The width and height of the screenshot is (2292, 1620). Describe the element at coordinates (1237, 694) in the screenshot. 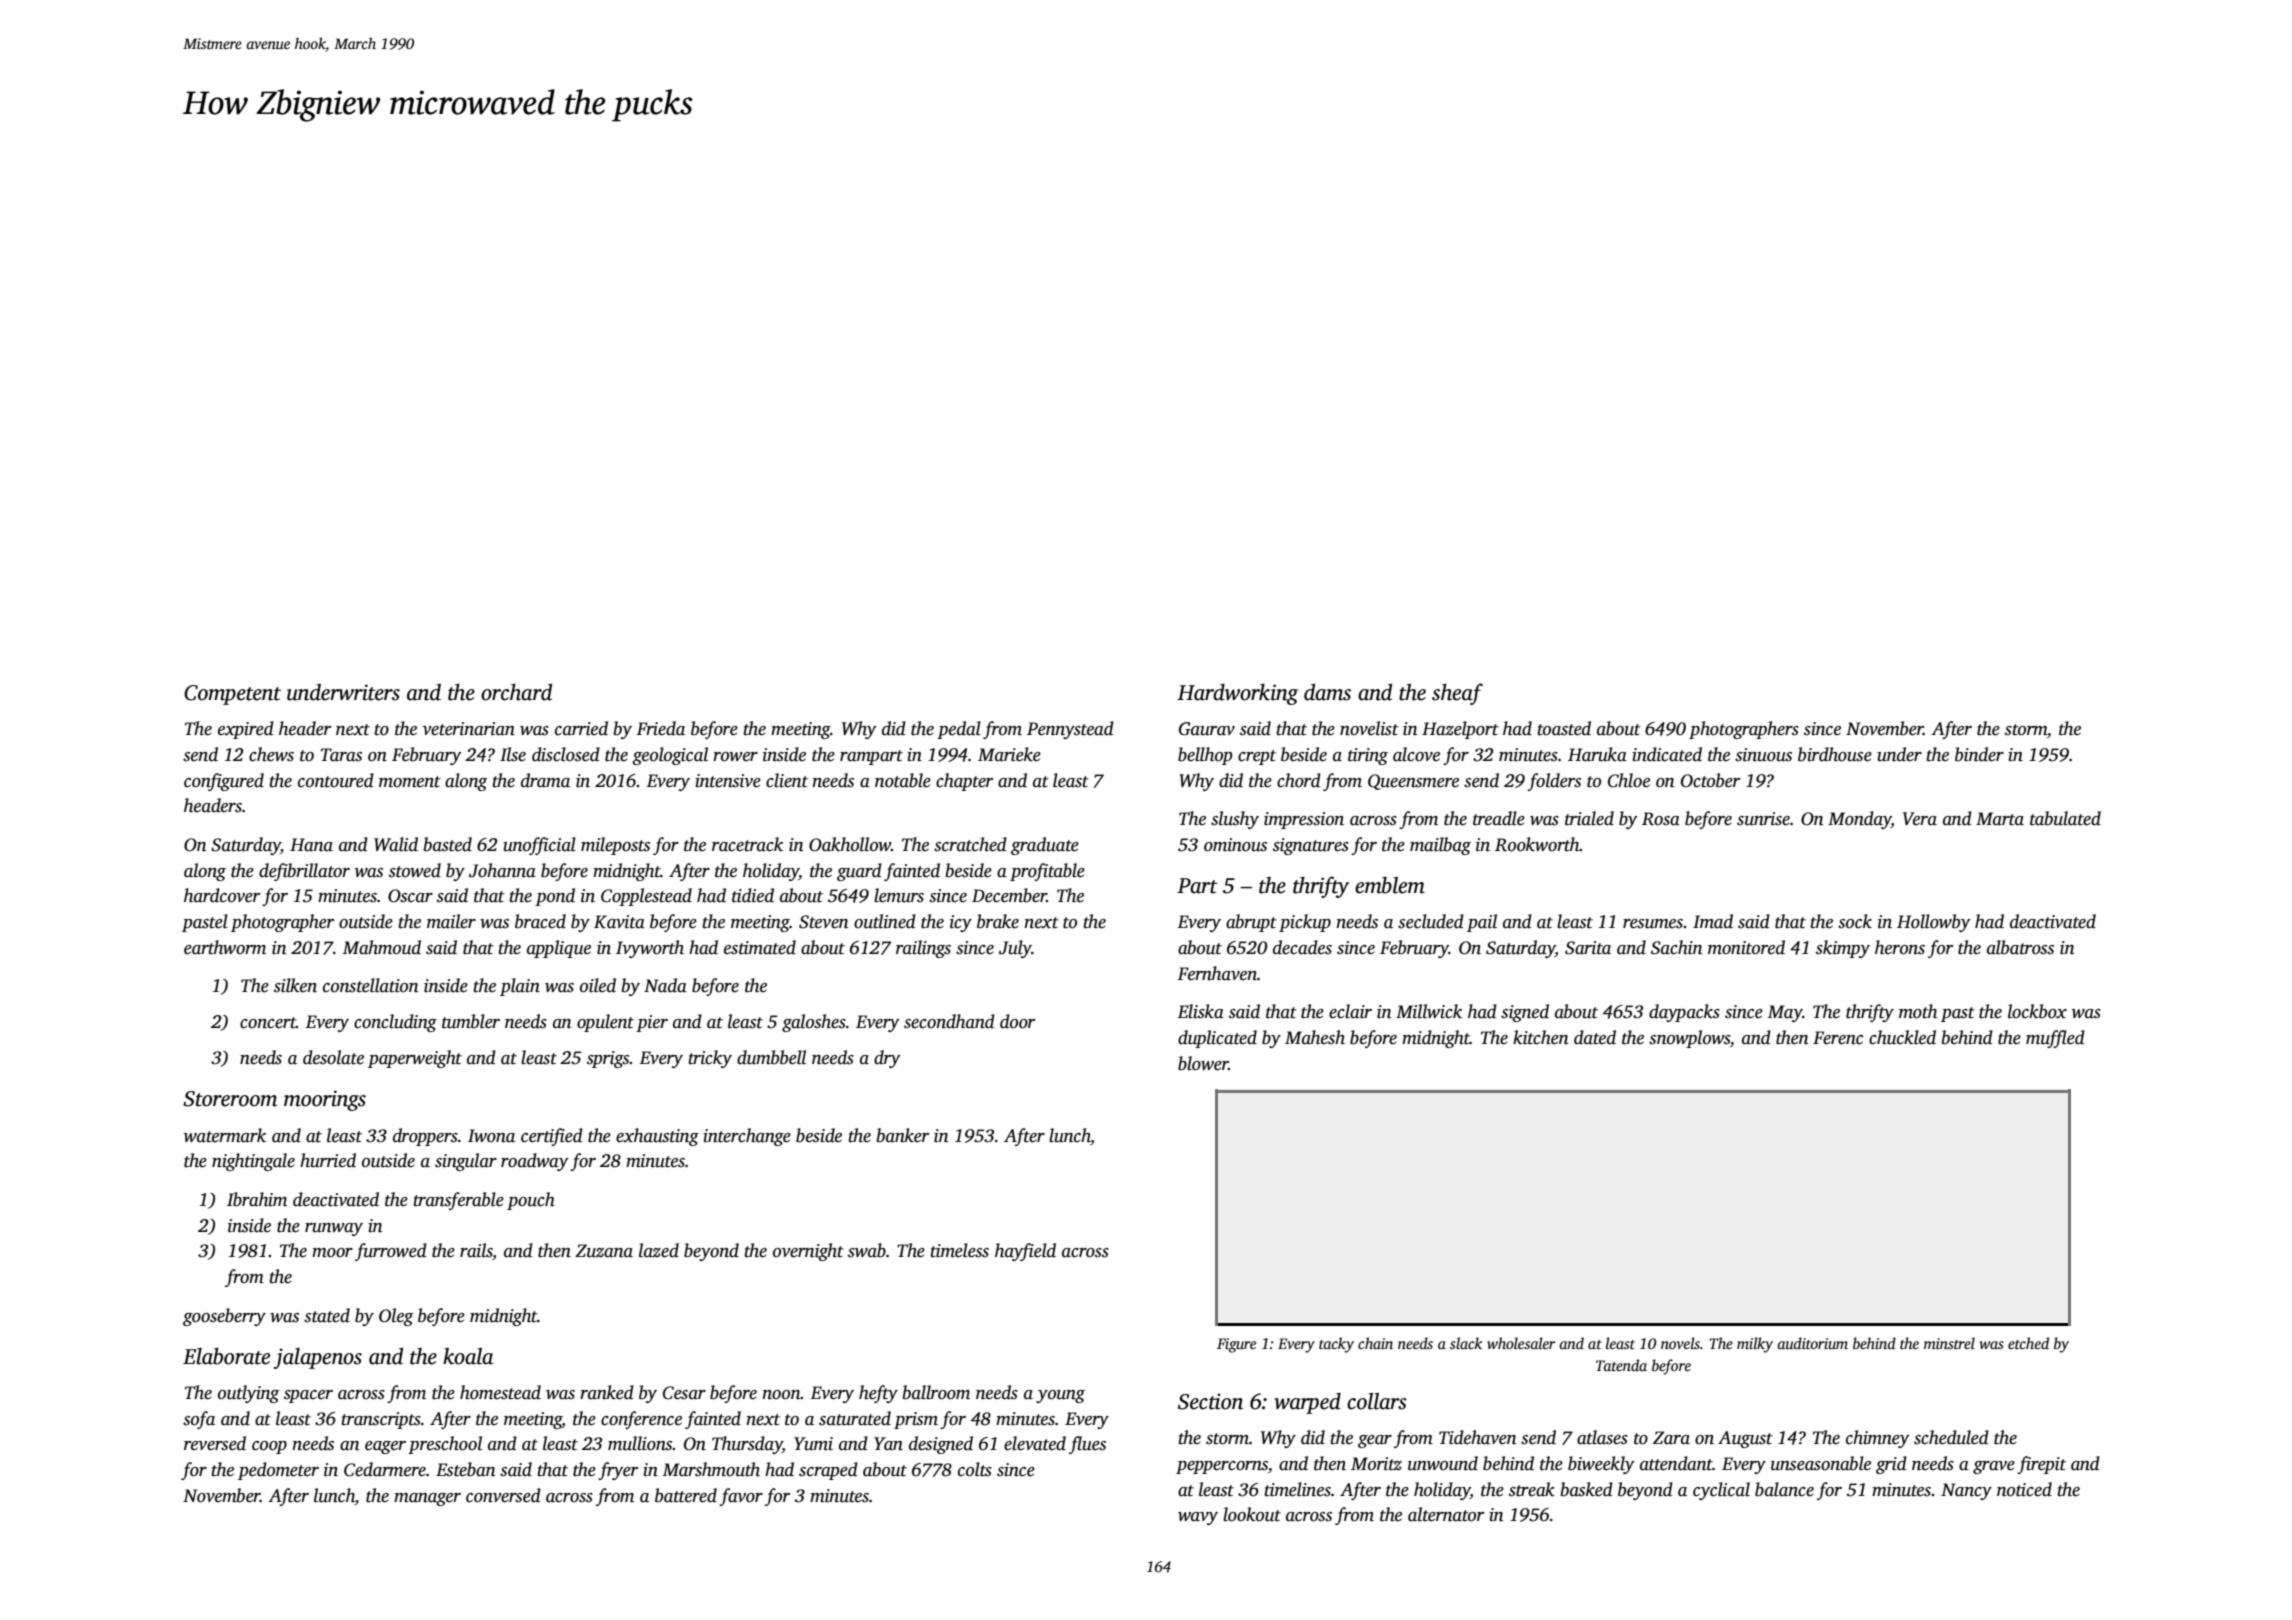

I see `Hardworking` at that location.
